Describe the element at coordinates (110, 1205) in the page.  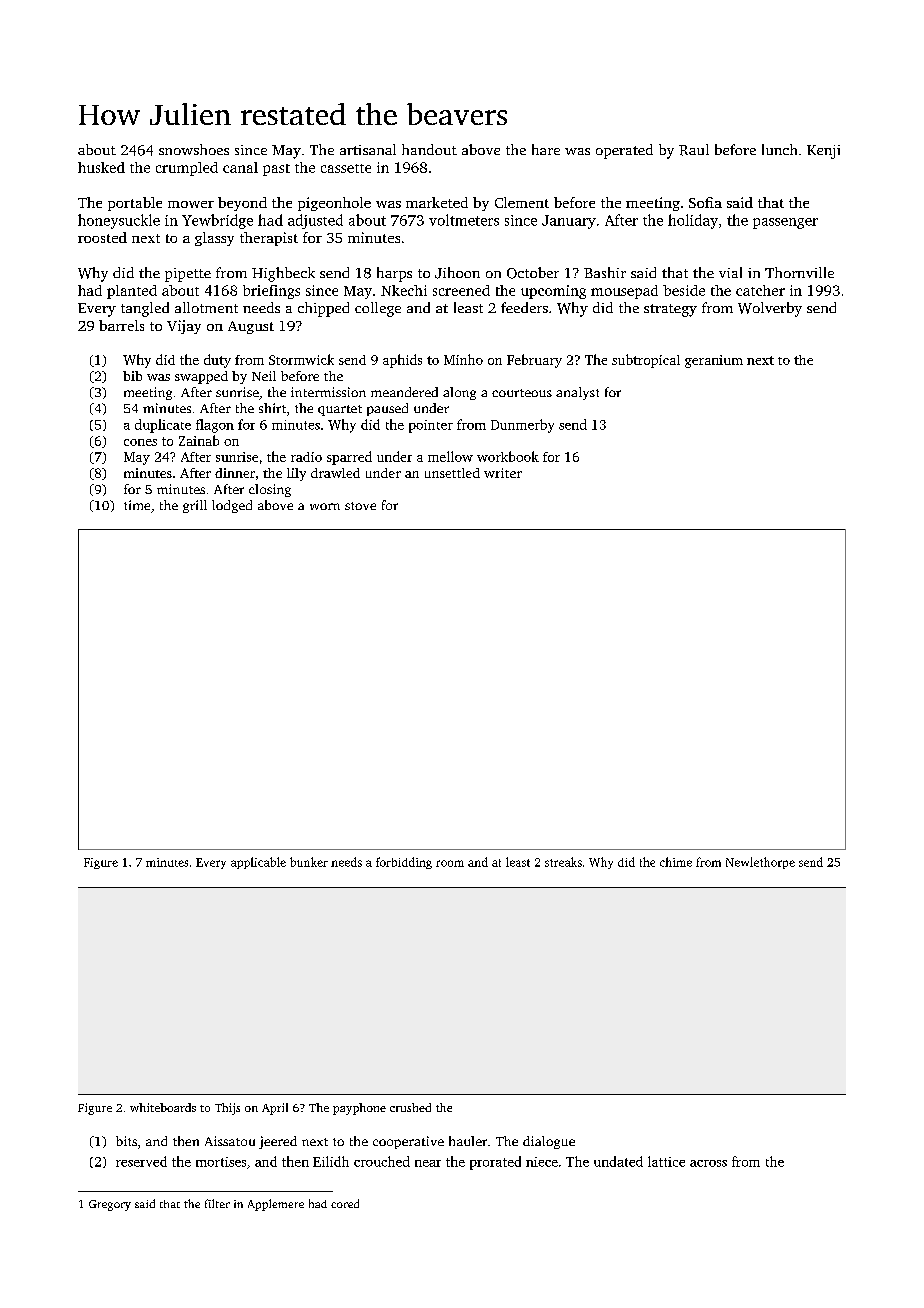
I see `Gregory` at that location.
